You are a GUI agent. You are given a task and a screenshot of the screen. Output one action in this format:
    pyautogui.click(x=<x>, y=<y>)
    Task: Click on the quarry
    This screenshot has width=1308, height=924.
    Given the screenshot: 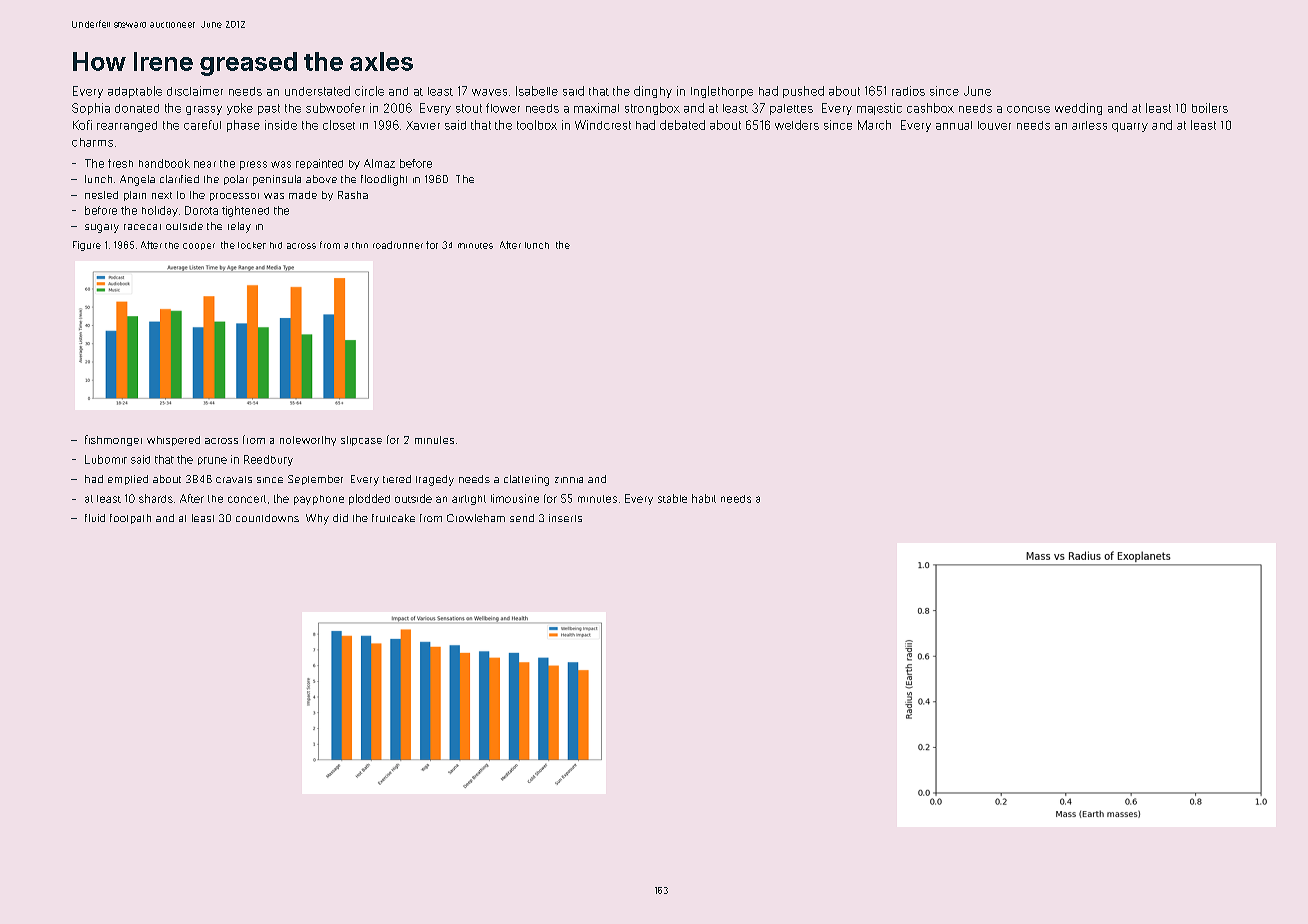 What is the action you would take?
    pyautogui.click(x=1130, y=127)
